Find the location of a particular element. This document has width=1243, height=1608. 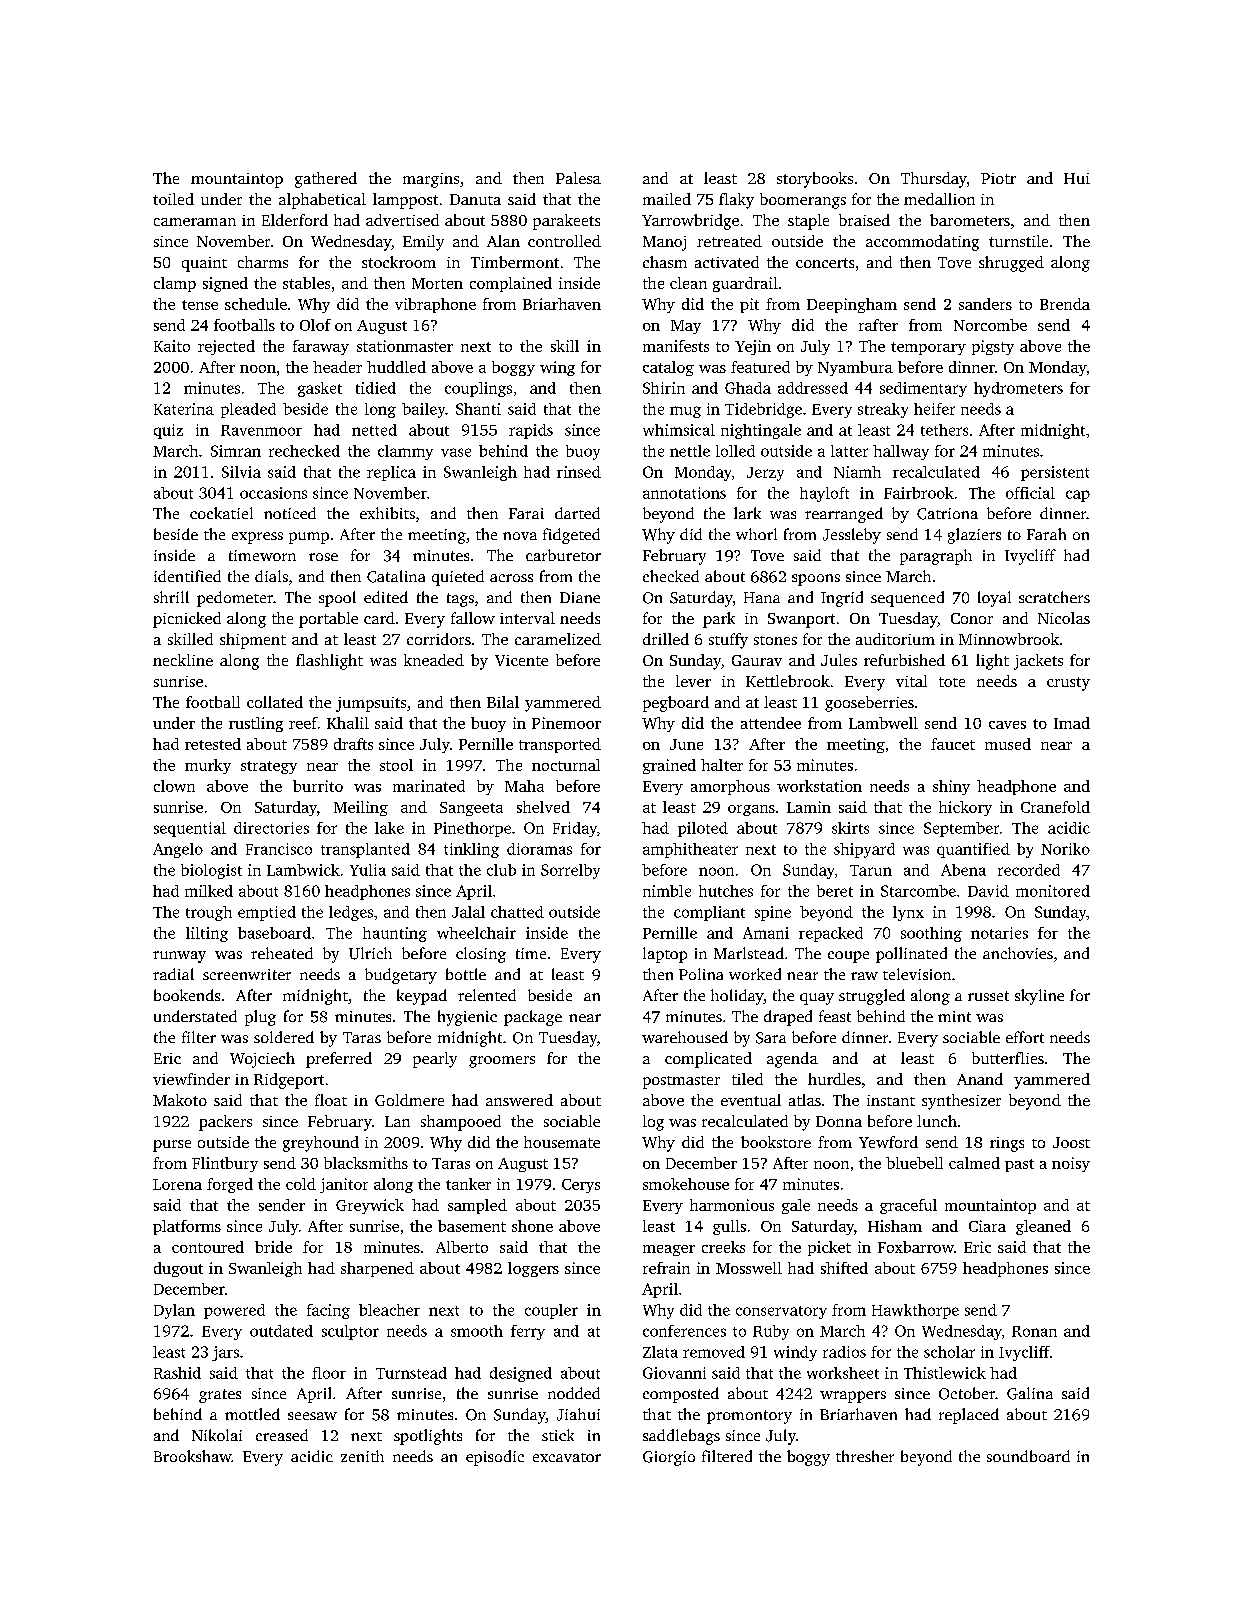

Hana is located at coordinates (762, 597).
